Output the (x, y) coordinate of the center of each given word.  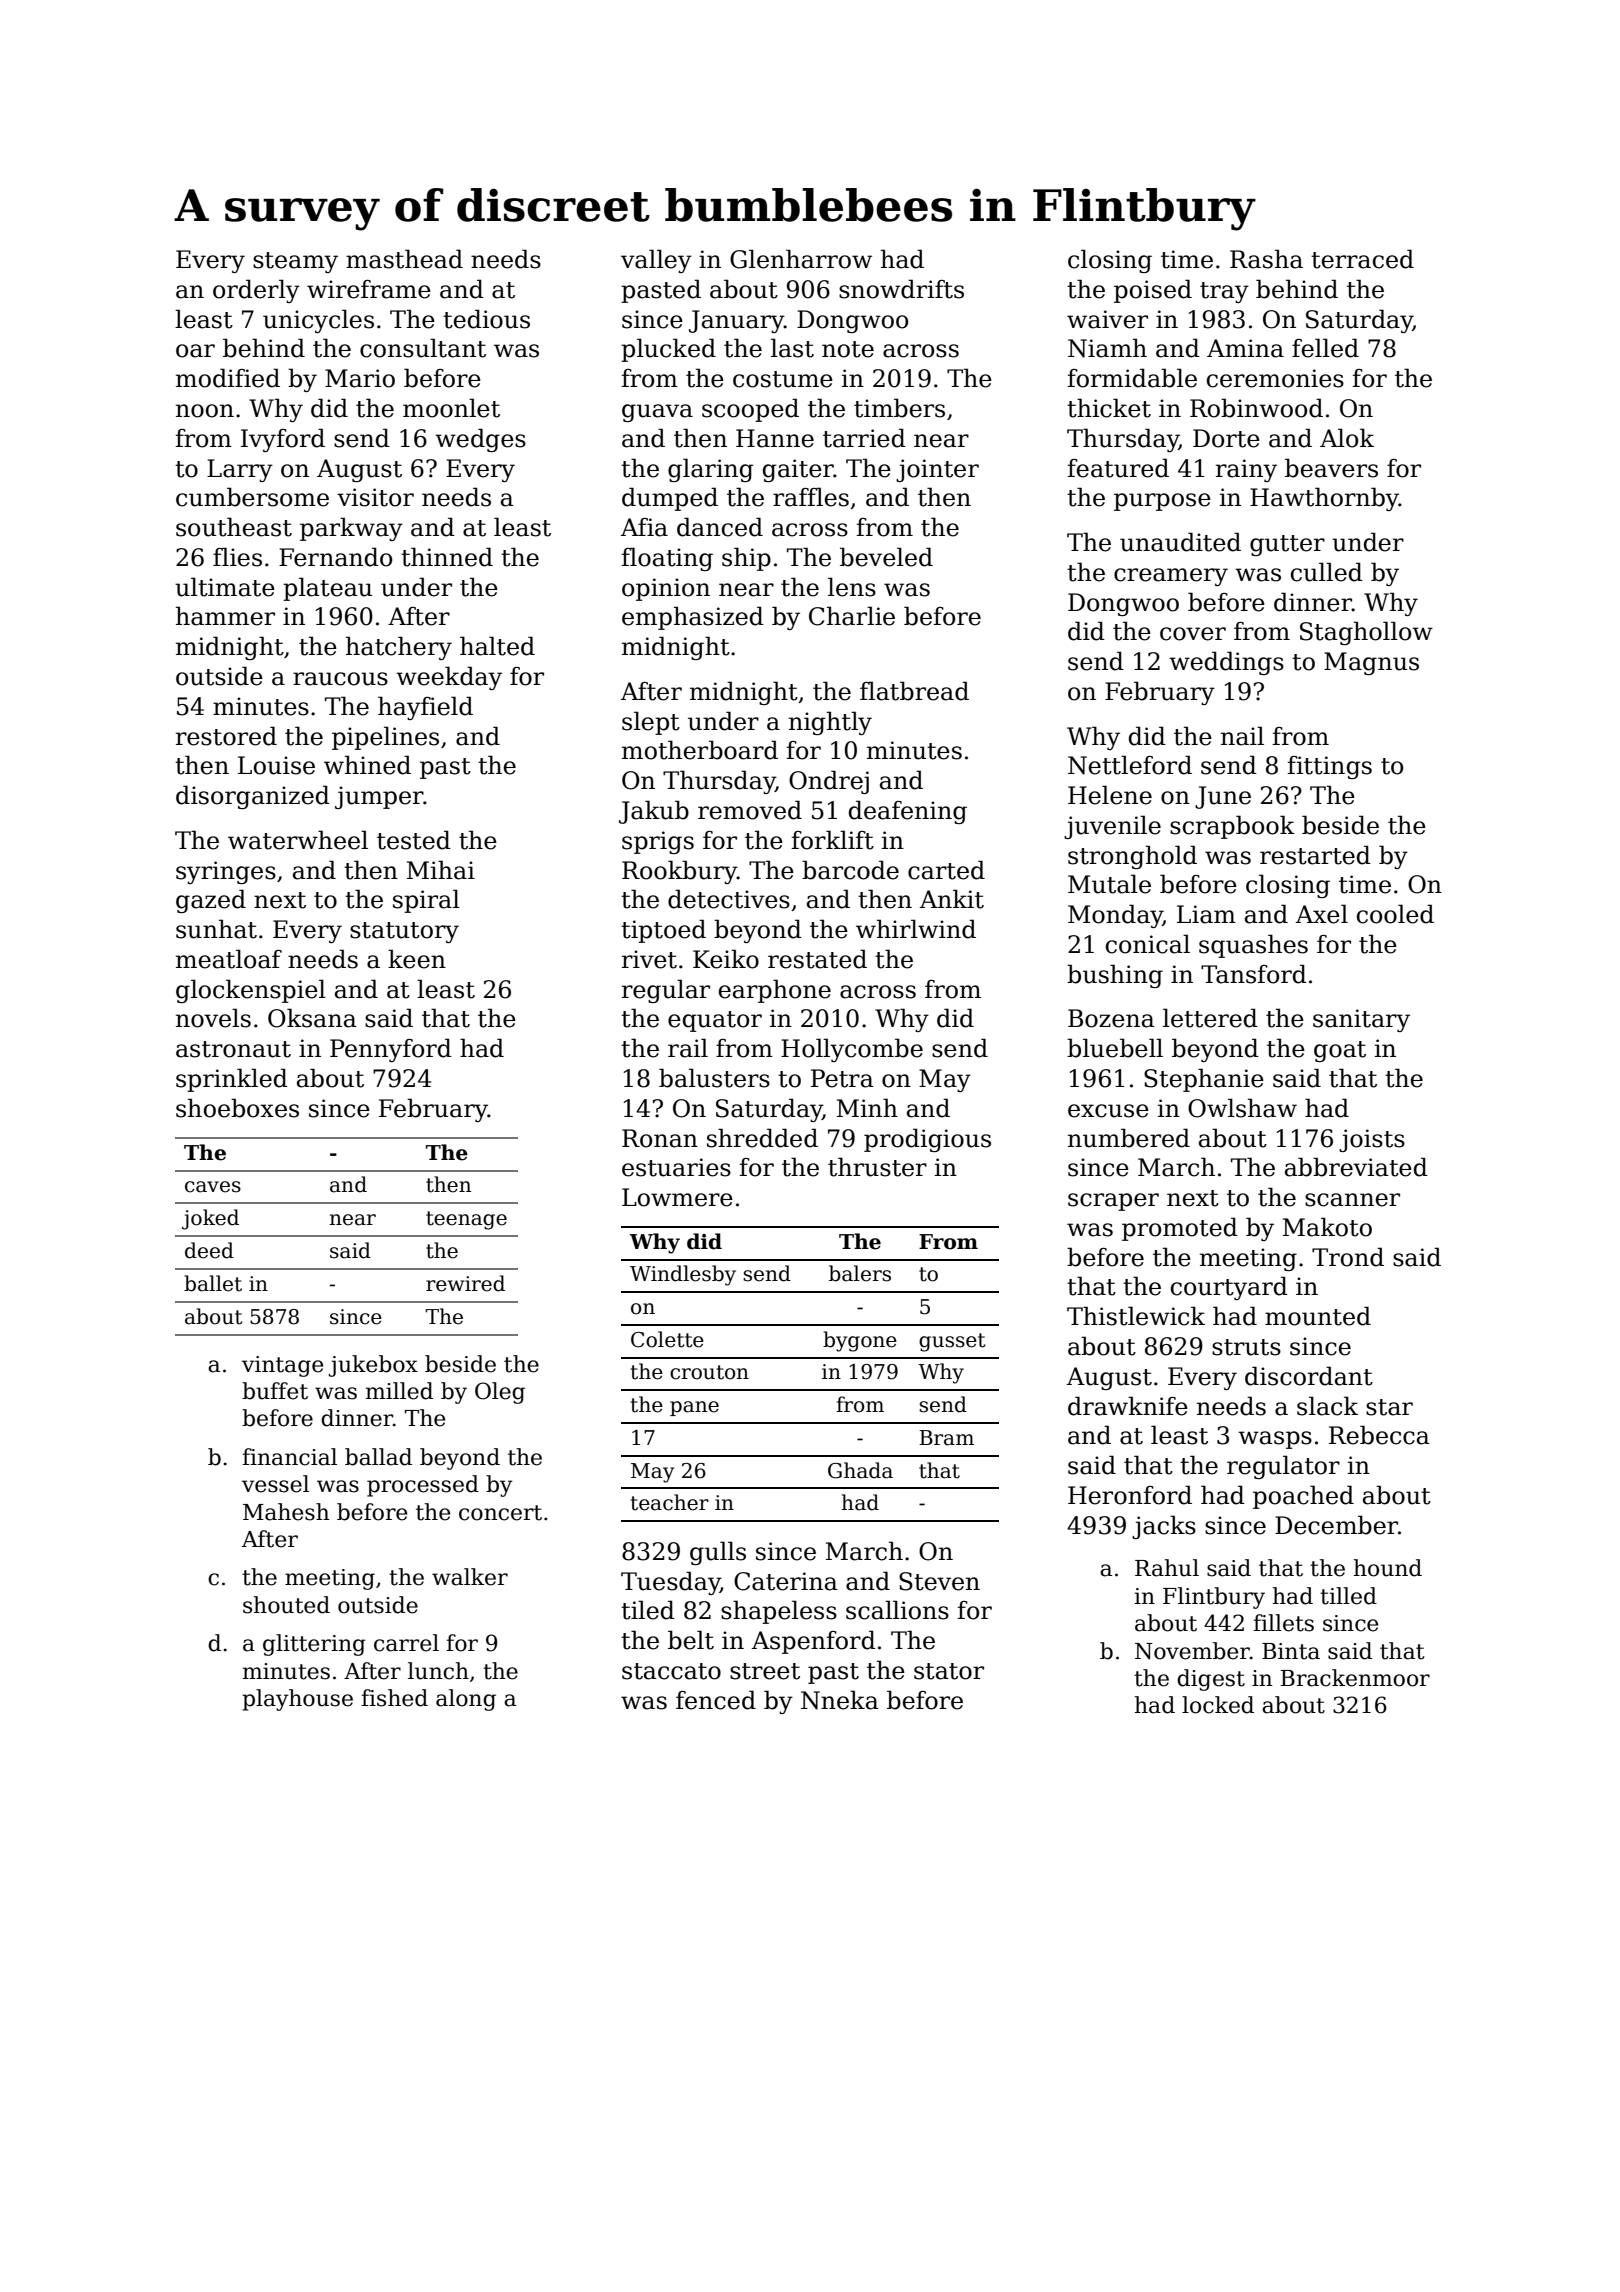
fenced (716, 1700)
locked (1218, 1705)
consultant (423, 348)
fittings (1330, 767)
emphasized (693, 618)
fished (394, 1698)
